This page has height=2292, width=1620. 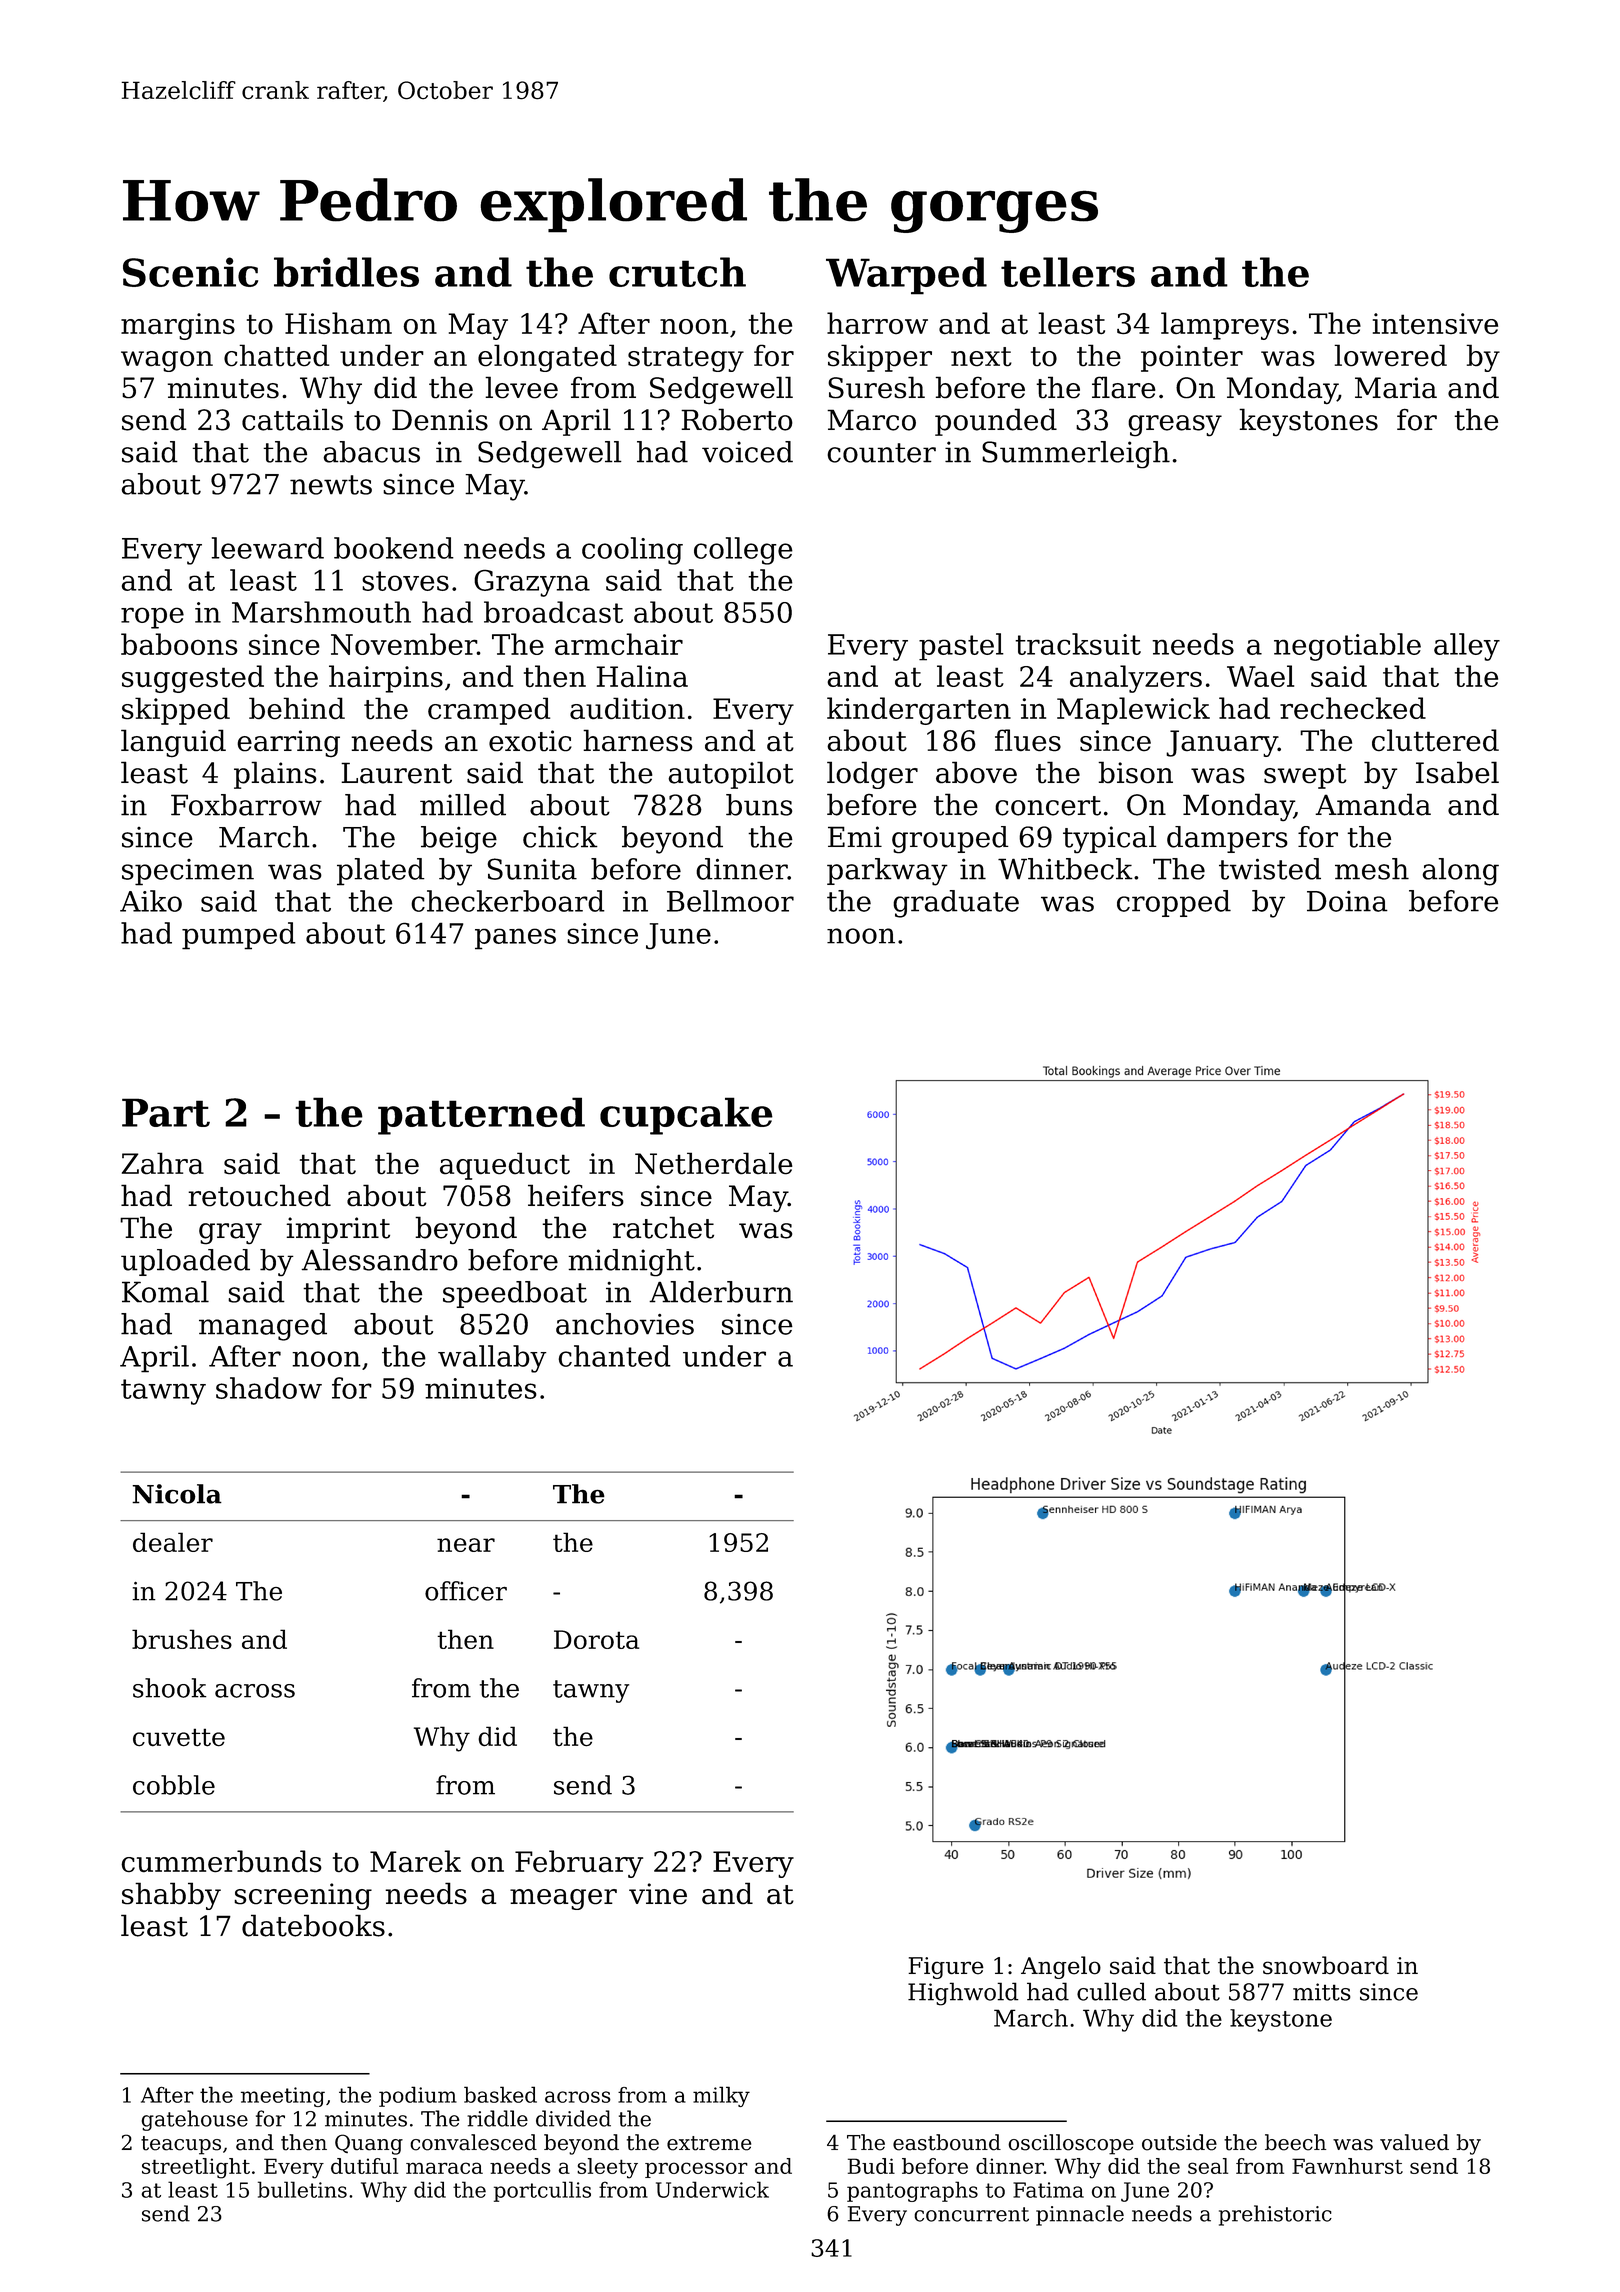 I want to click on bulletins, so click(x=302, y=2189).
